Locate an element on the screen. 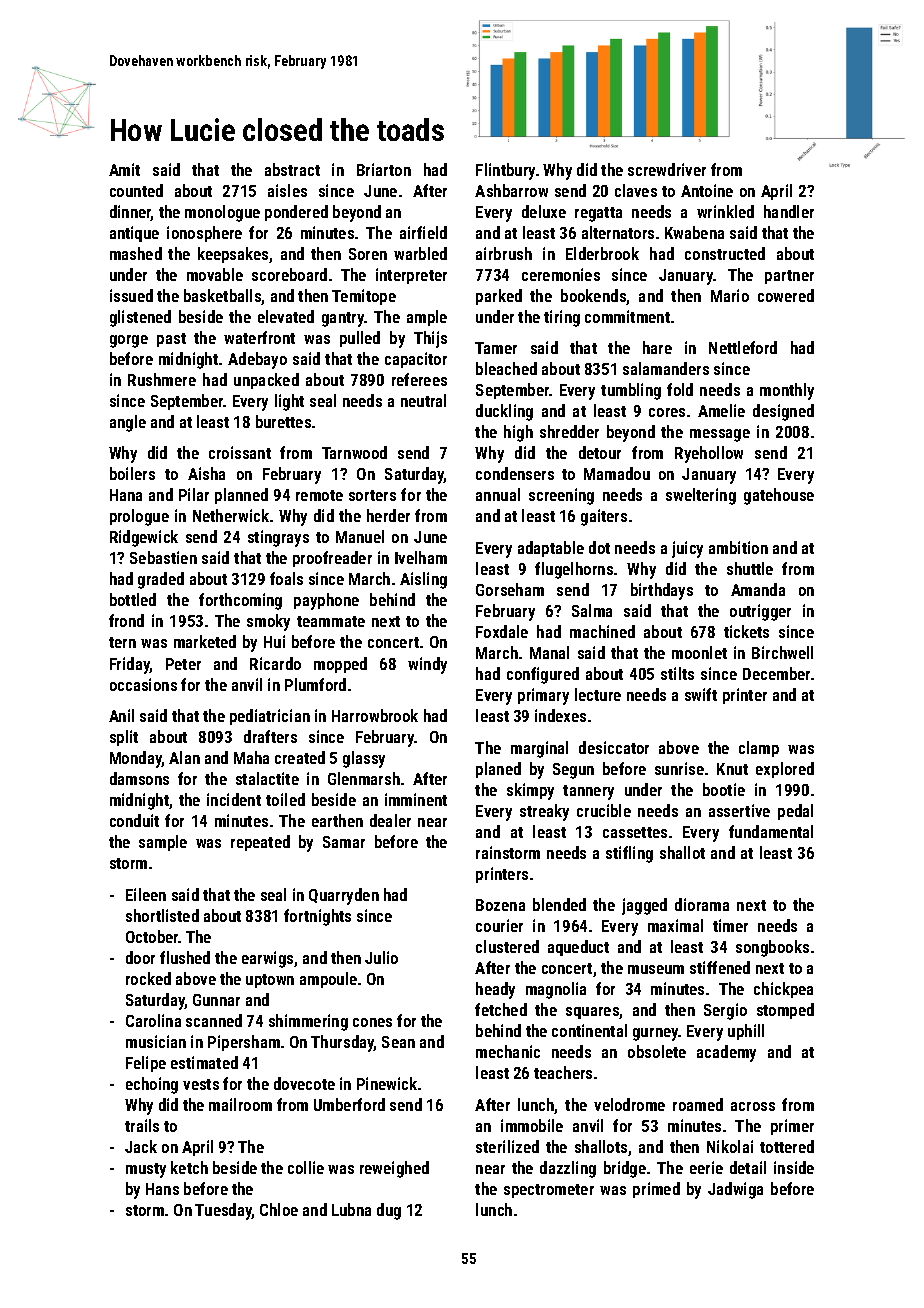  Amelie is located at coordinates (721, 410).
